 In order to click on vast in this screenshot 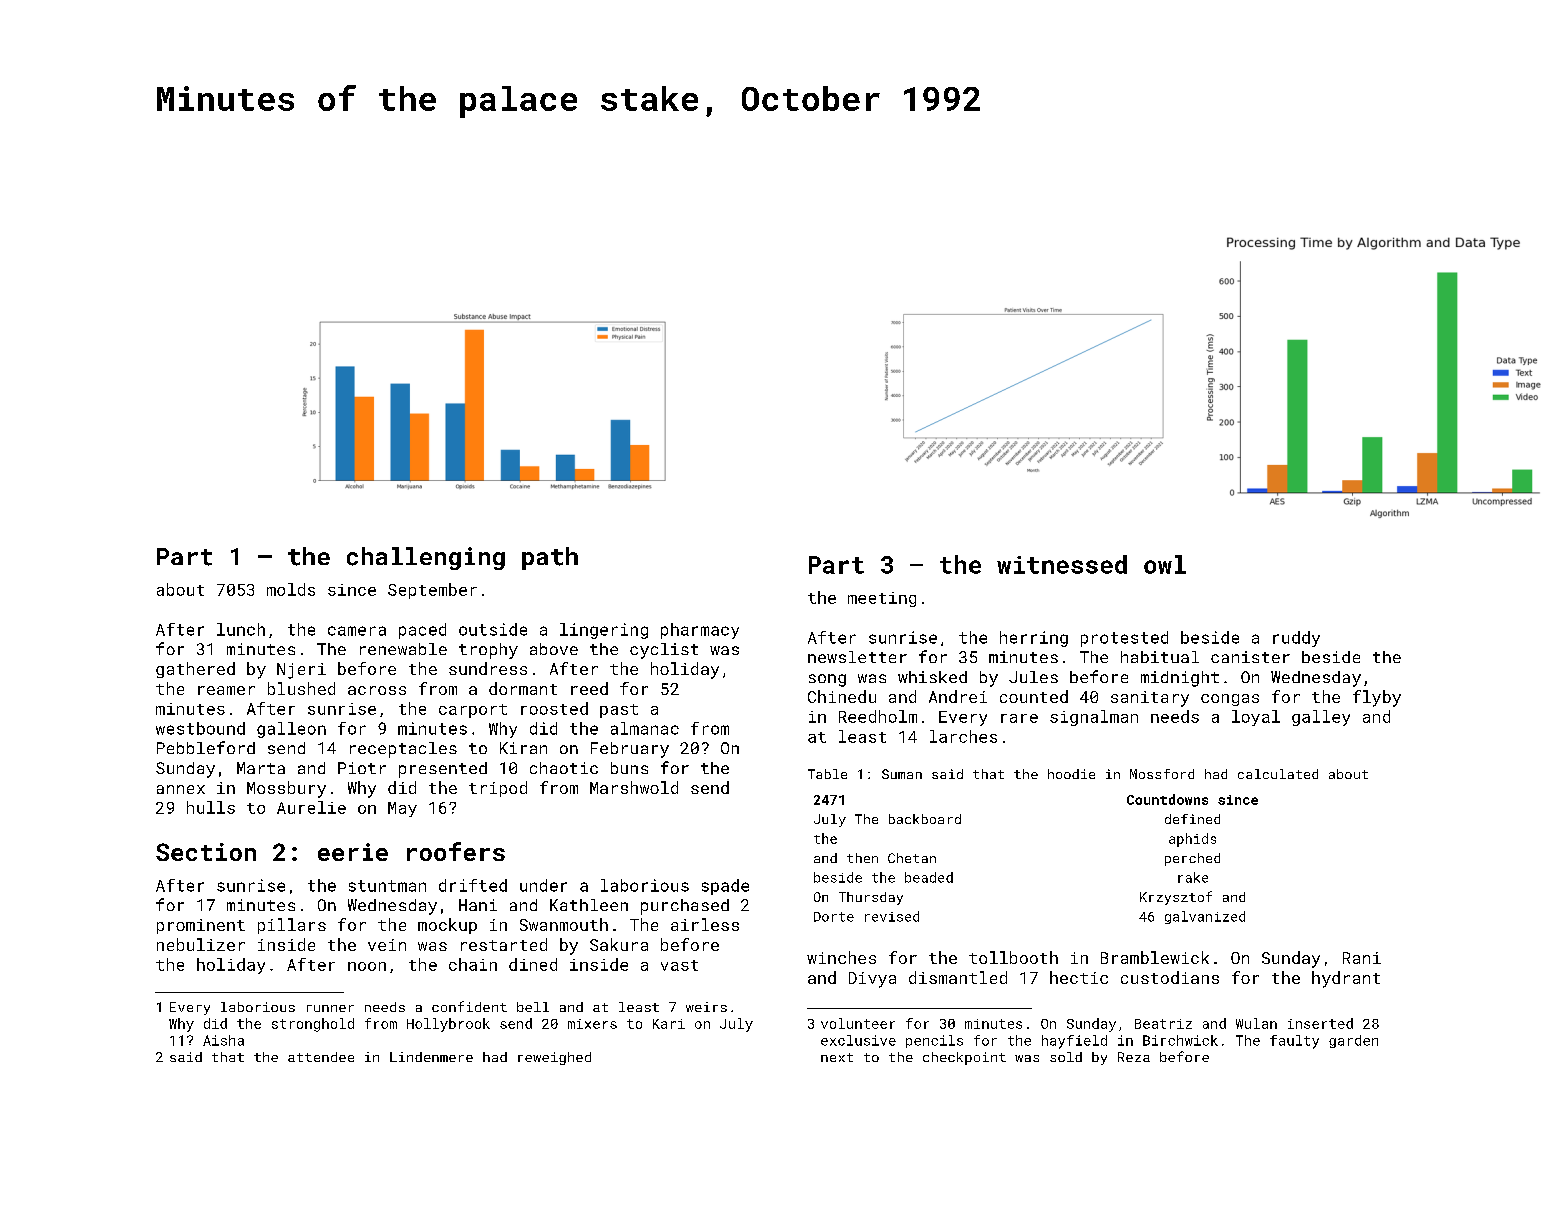, I will do `click(679, 965)`.
